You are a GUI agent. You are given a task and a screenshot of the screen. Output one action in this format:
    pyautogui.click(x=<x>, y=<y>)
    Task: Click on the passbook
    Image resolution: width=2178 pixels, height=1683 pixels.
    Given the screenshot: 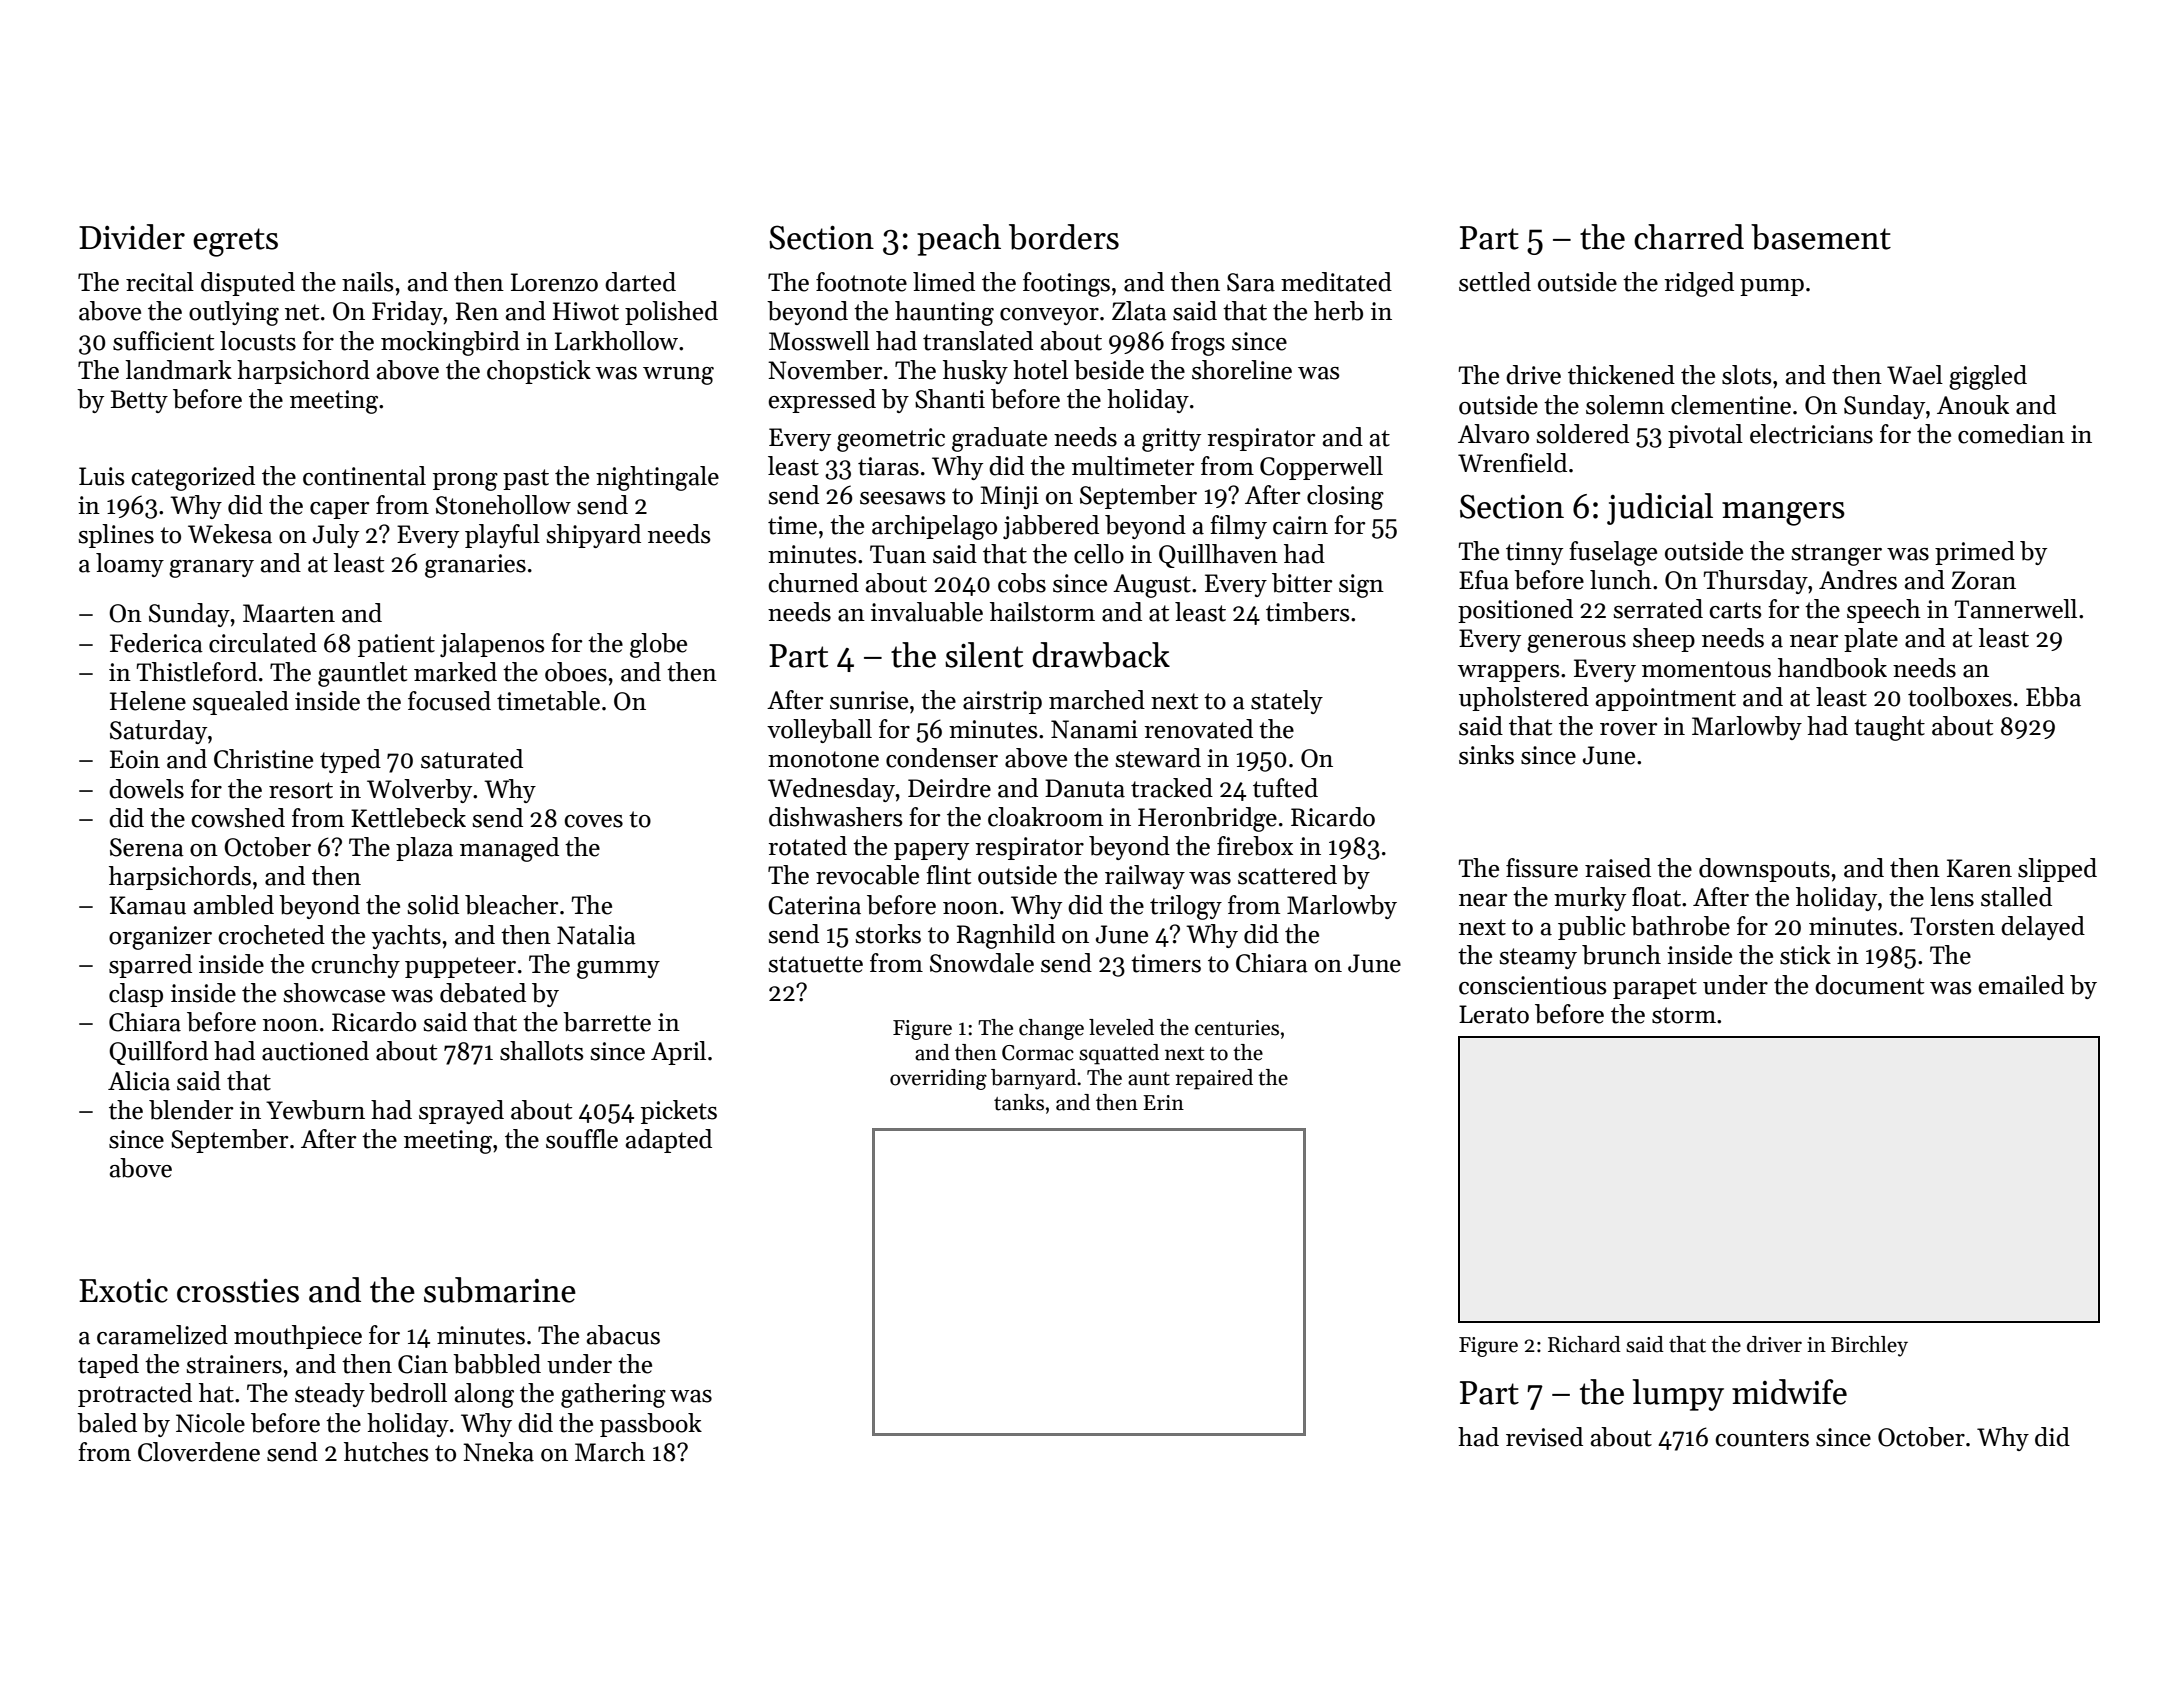 What is the action you would take?
    pyautogui.click(x=651, y=1425)
